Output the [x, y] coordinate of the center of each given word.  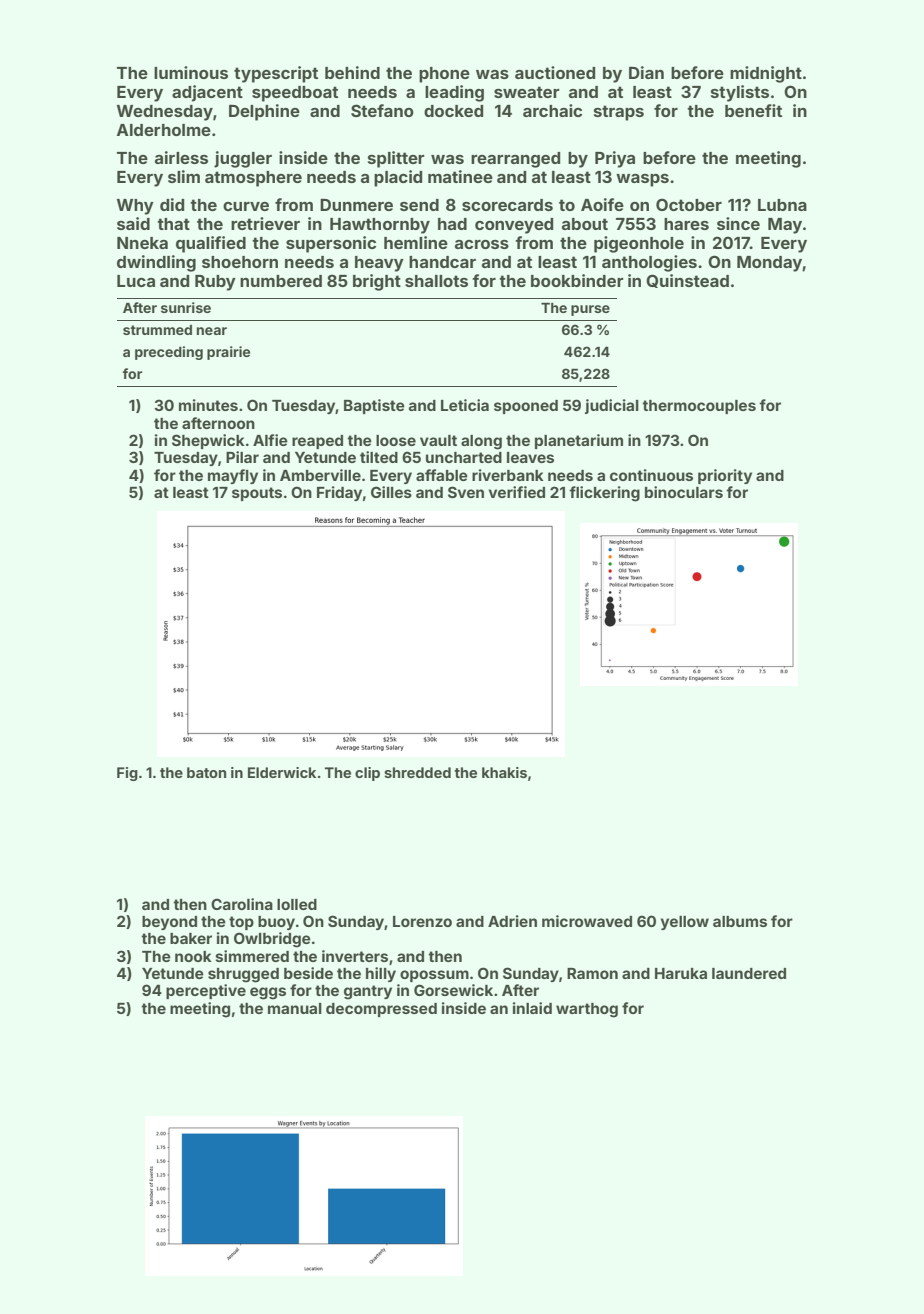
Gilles [391, 492]
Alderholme [164, 130]
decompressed [381, 1010]
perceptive [206, 991]
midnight [766, 74]
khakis [504, 772]
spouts [257, 494]
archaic [552, 110]
